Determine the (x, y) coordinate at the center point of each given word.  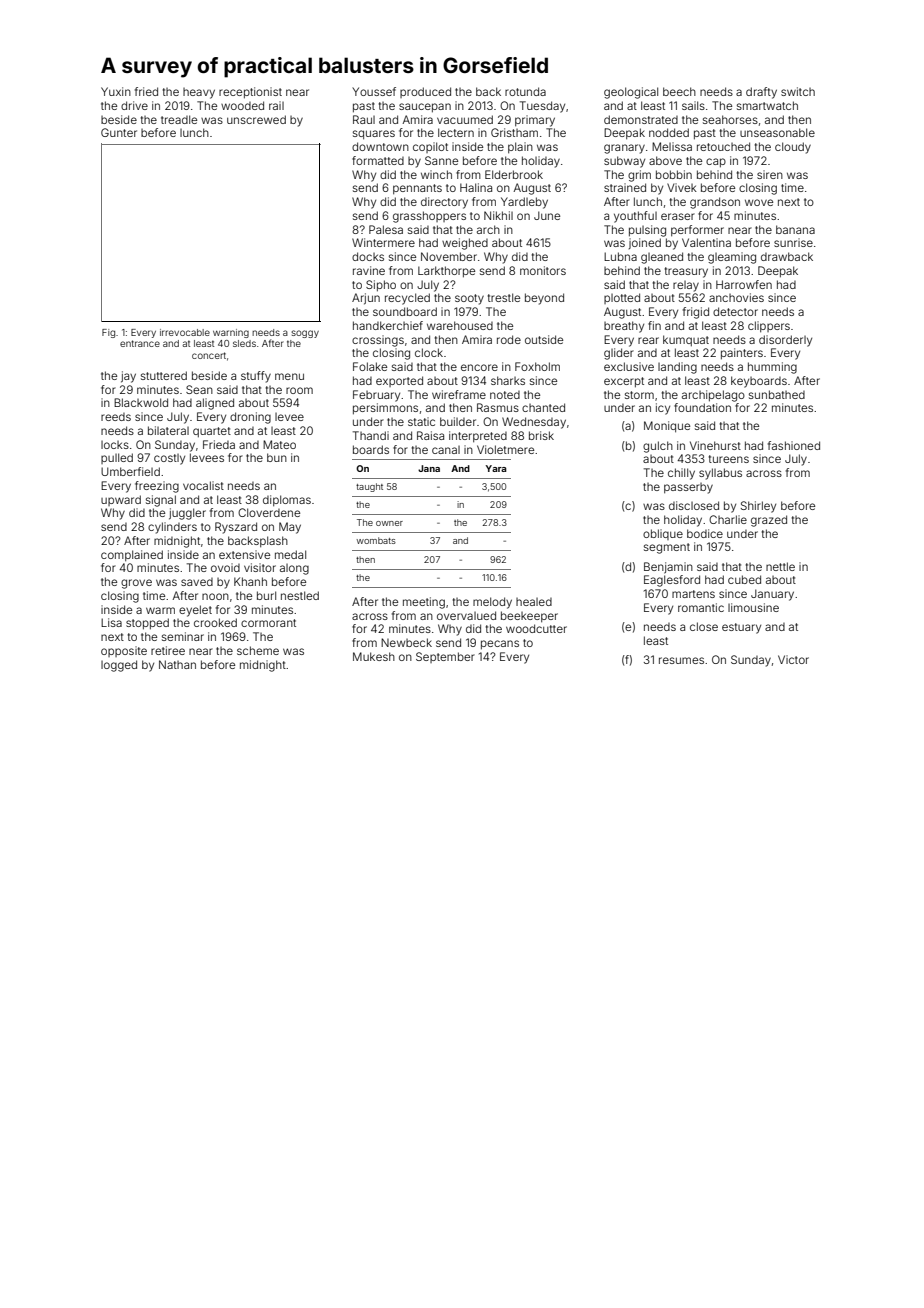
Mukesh (374, 656)
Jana (429, 468)
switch (798, 91)
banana (795, 229)
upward (121, 500)
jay (128, 377)
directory (444, 203)
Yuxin (116, 91)
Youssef (374, 91)
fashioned (794, 445)
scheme (258, 650)
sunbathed (777, 394)
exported (399, 381)
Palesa (386, 229)
